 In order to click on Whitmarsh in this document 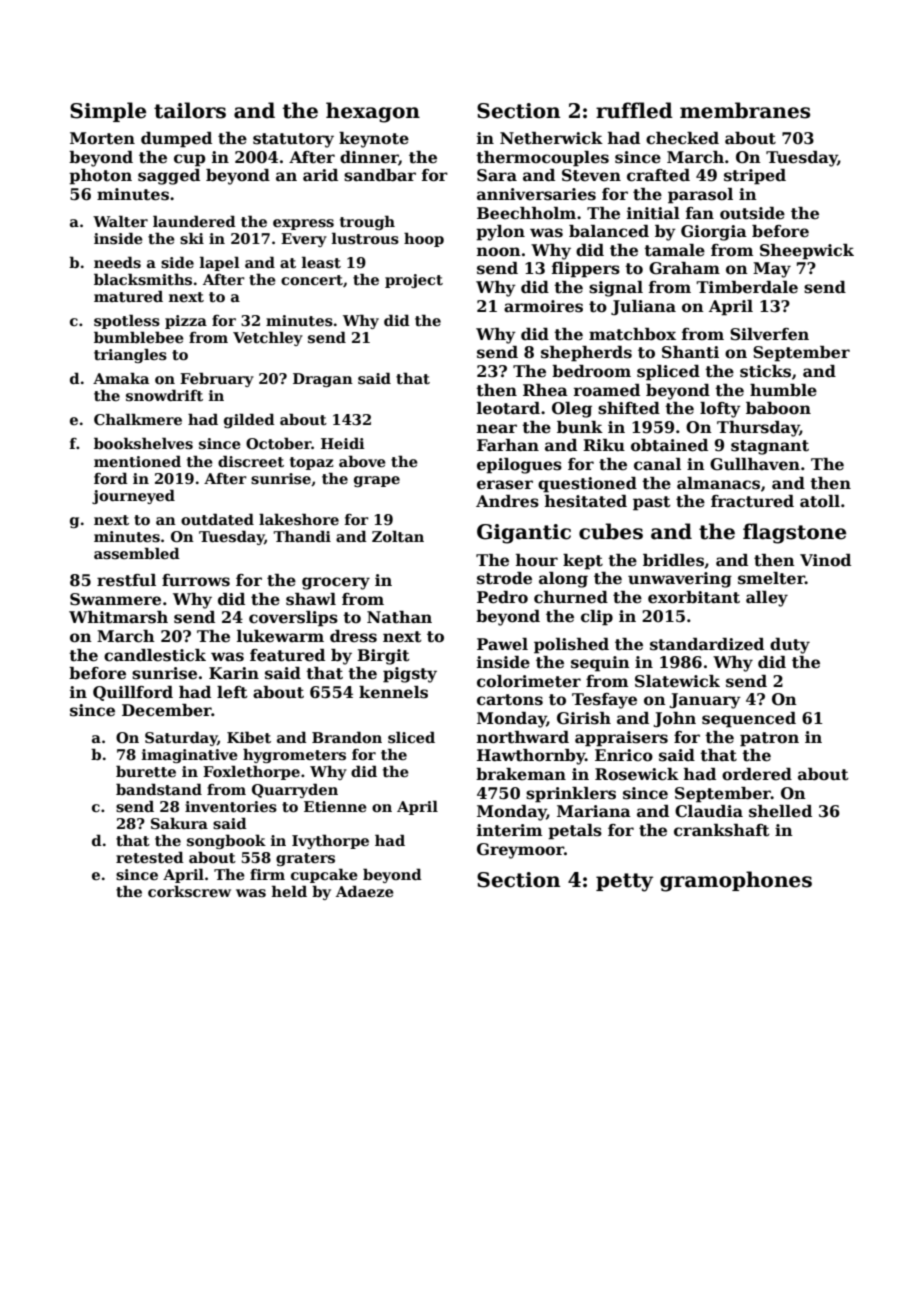, I will do `click(118, 617)`.
